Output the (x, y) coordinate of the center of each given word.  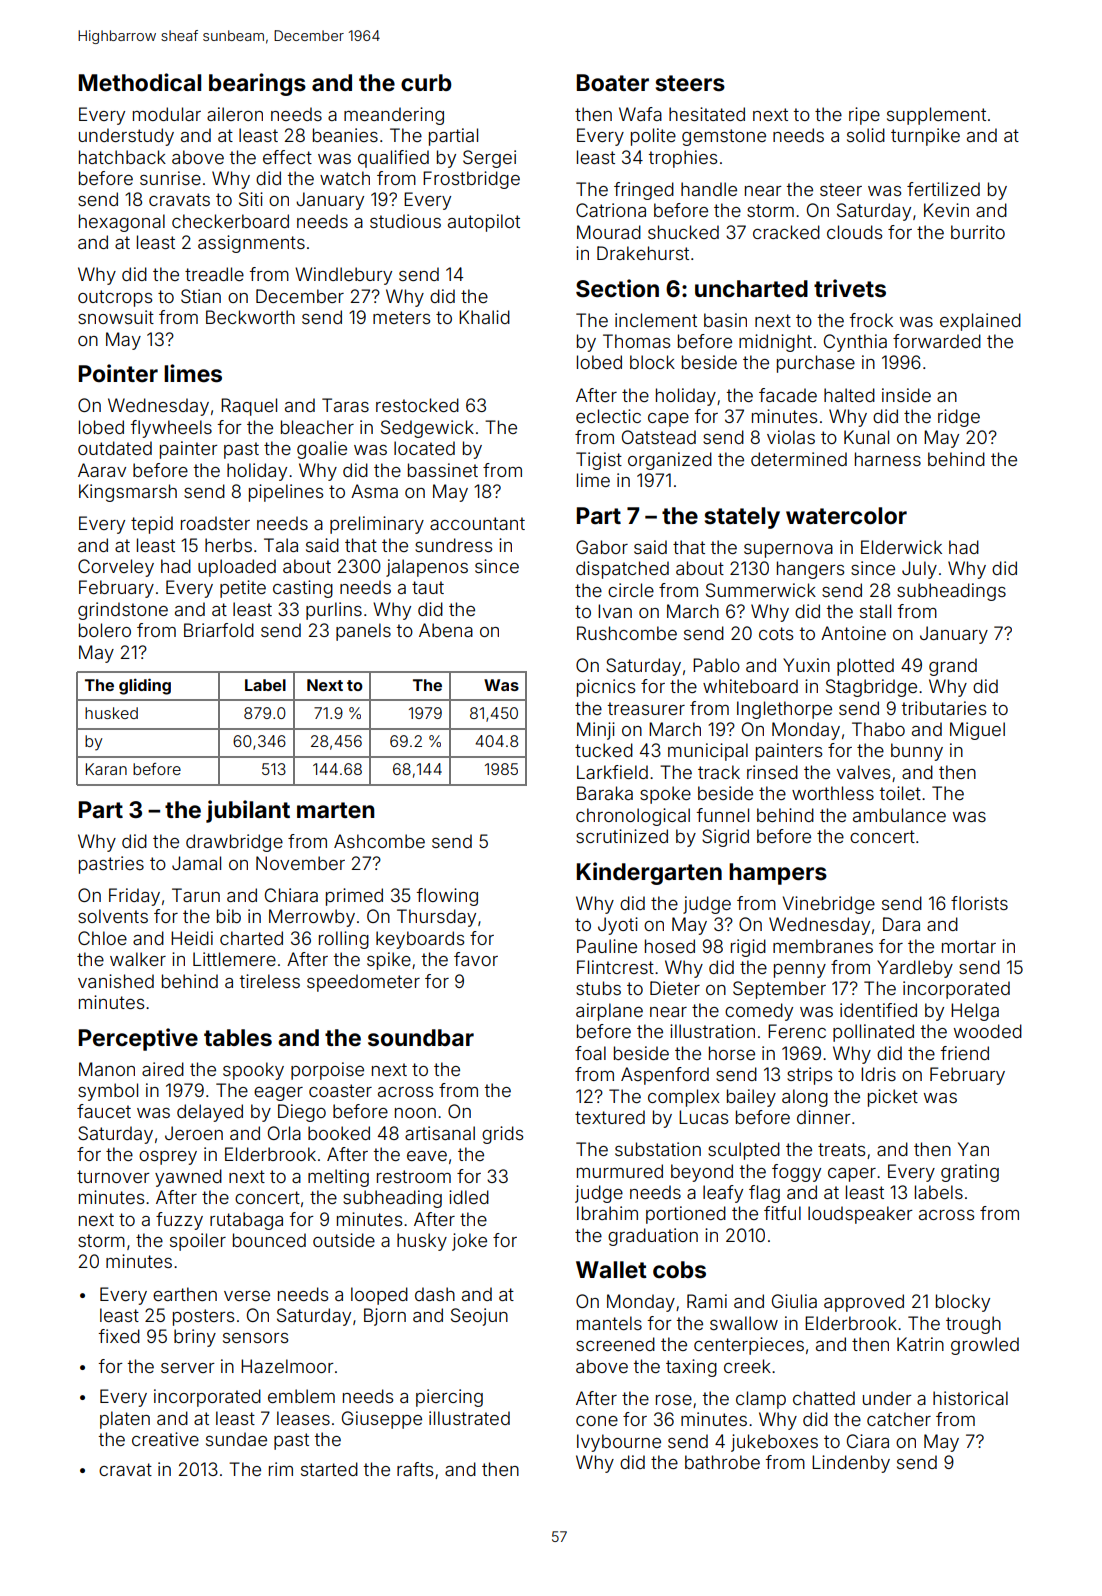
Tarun (196, 895)
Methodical (140, 82)
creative (165, 1439)
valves (863, 772)
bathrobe (722, 1462)
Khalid (484, 317)
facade (788, 395)
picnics (606, 688)
